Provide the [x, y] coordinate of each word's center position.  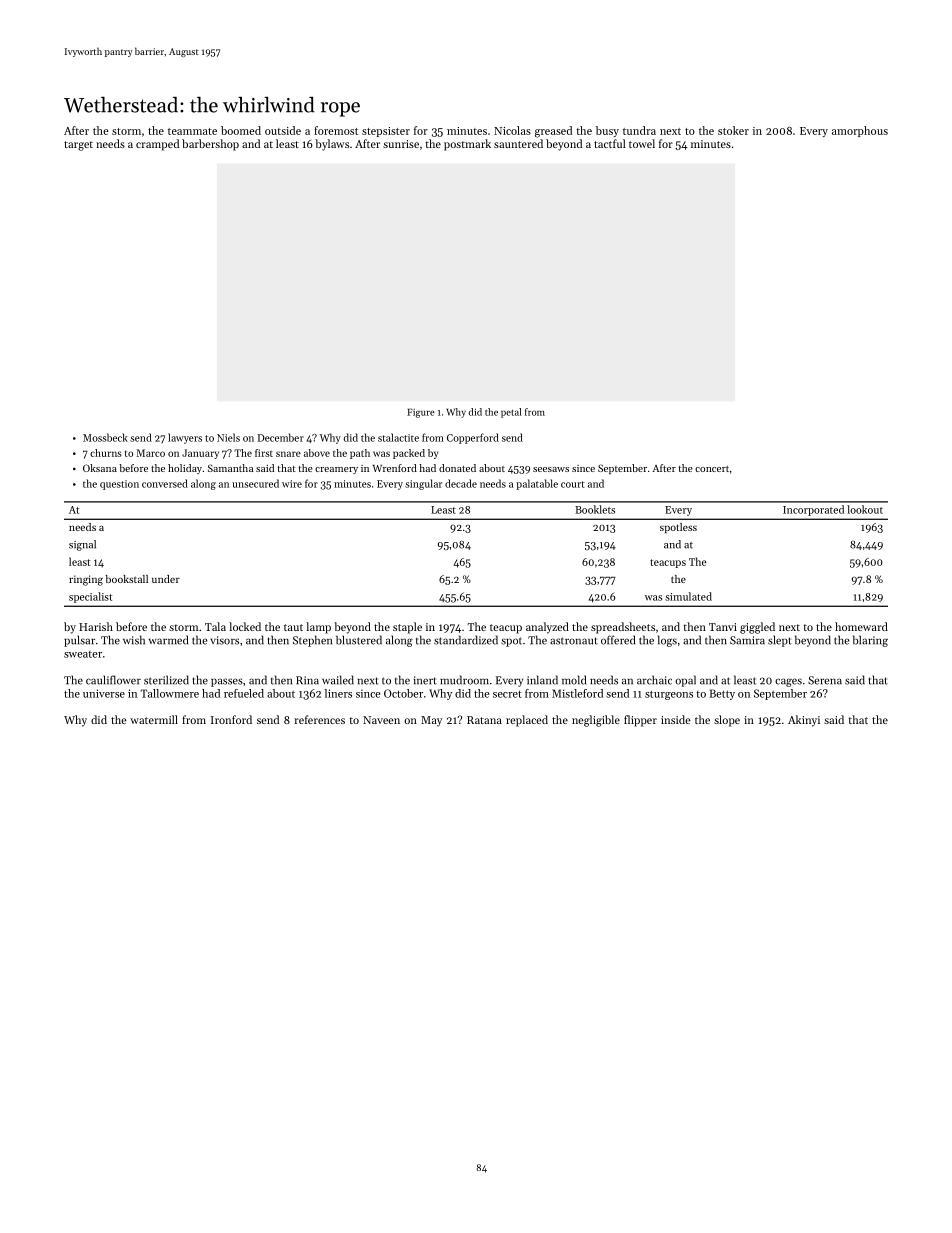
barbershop [210, 145]
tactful [610, 143]
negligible [596, 721]
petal [511, 413]
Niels [228, 437]
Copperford [473, 438]
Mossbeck [105, 437]
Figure [421, 413]
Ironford [231, 719]
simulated [688, 596]
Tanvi [723, 627]
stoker [733, 130]
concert [712, 469]
